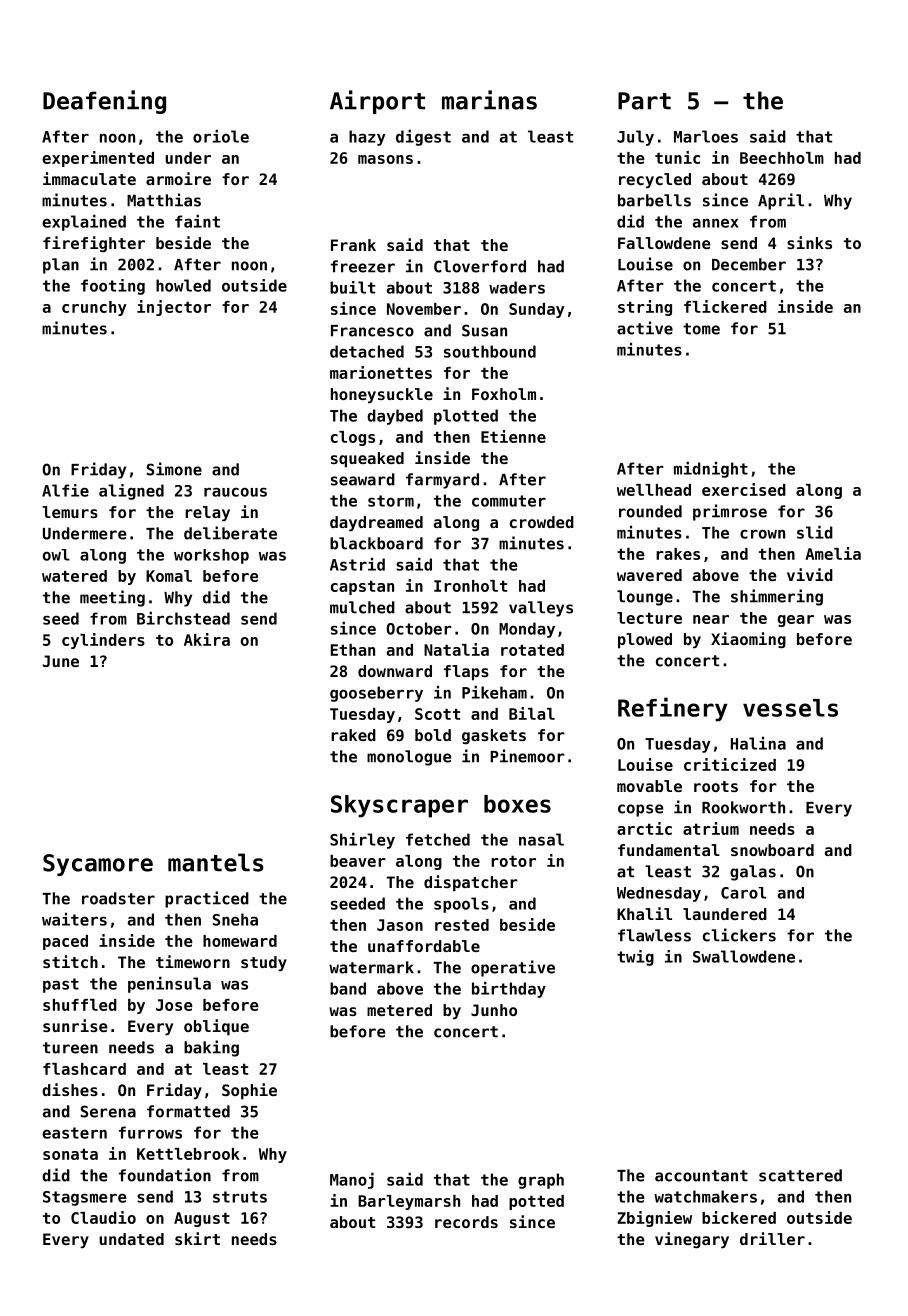 Image resolution: width=908 pixels, height=1316 pixels. What do you see at coordinates (353, 735) in the document?
I see `raked` at bounding box center [353, 735].
